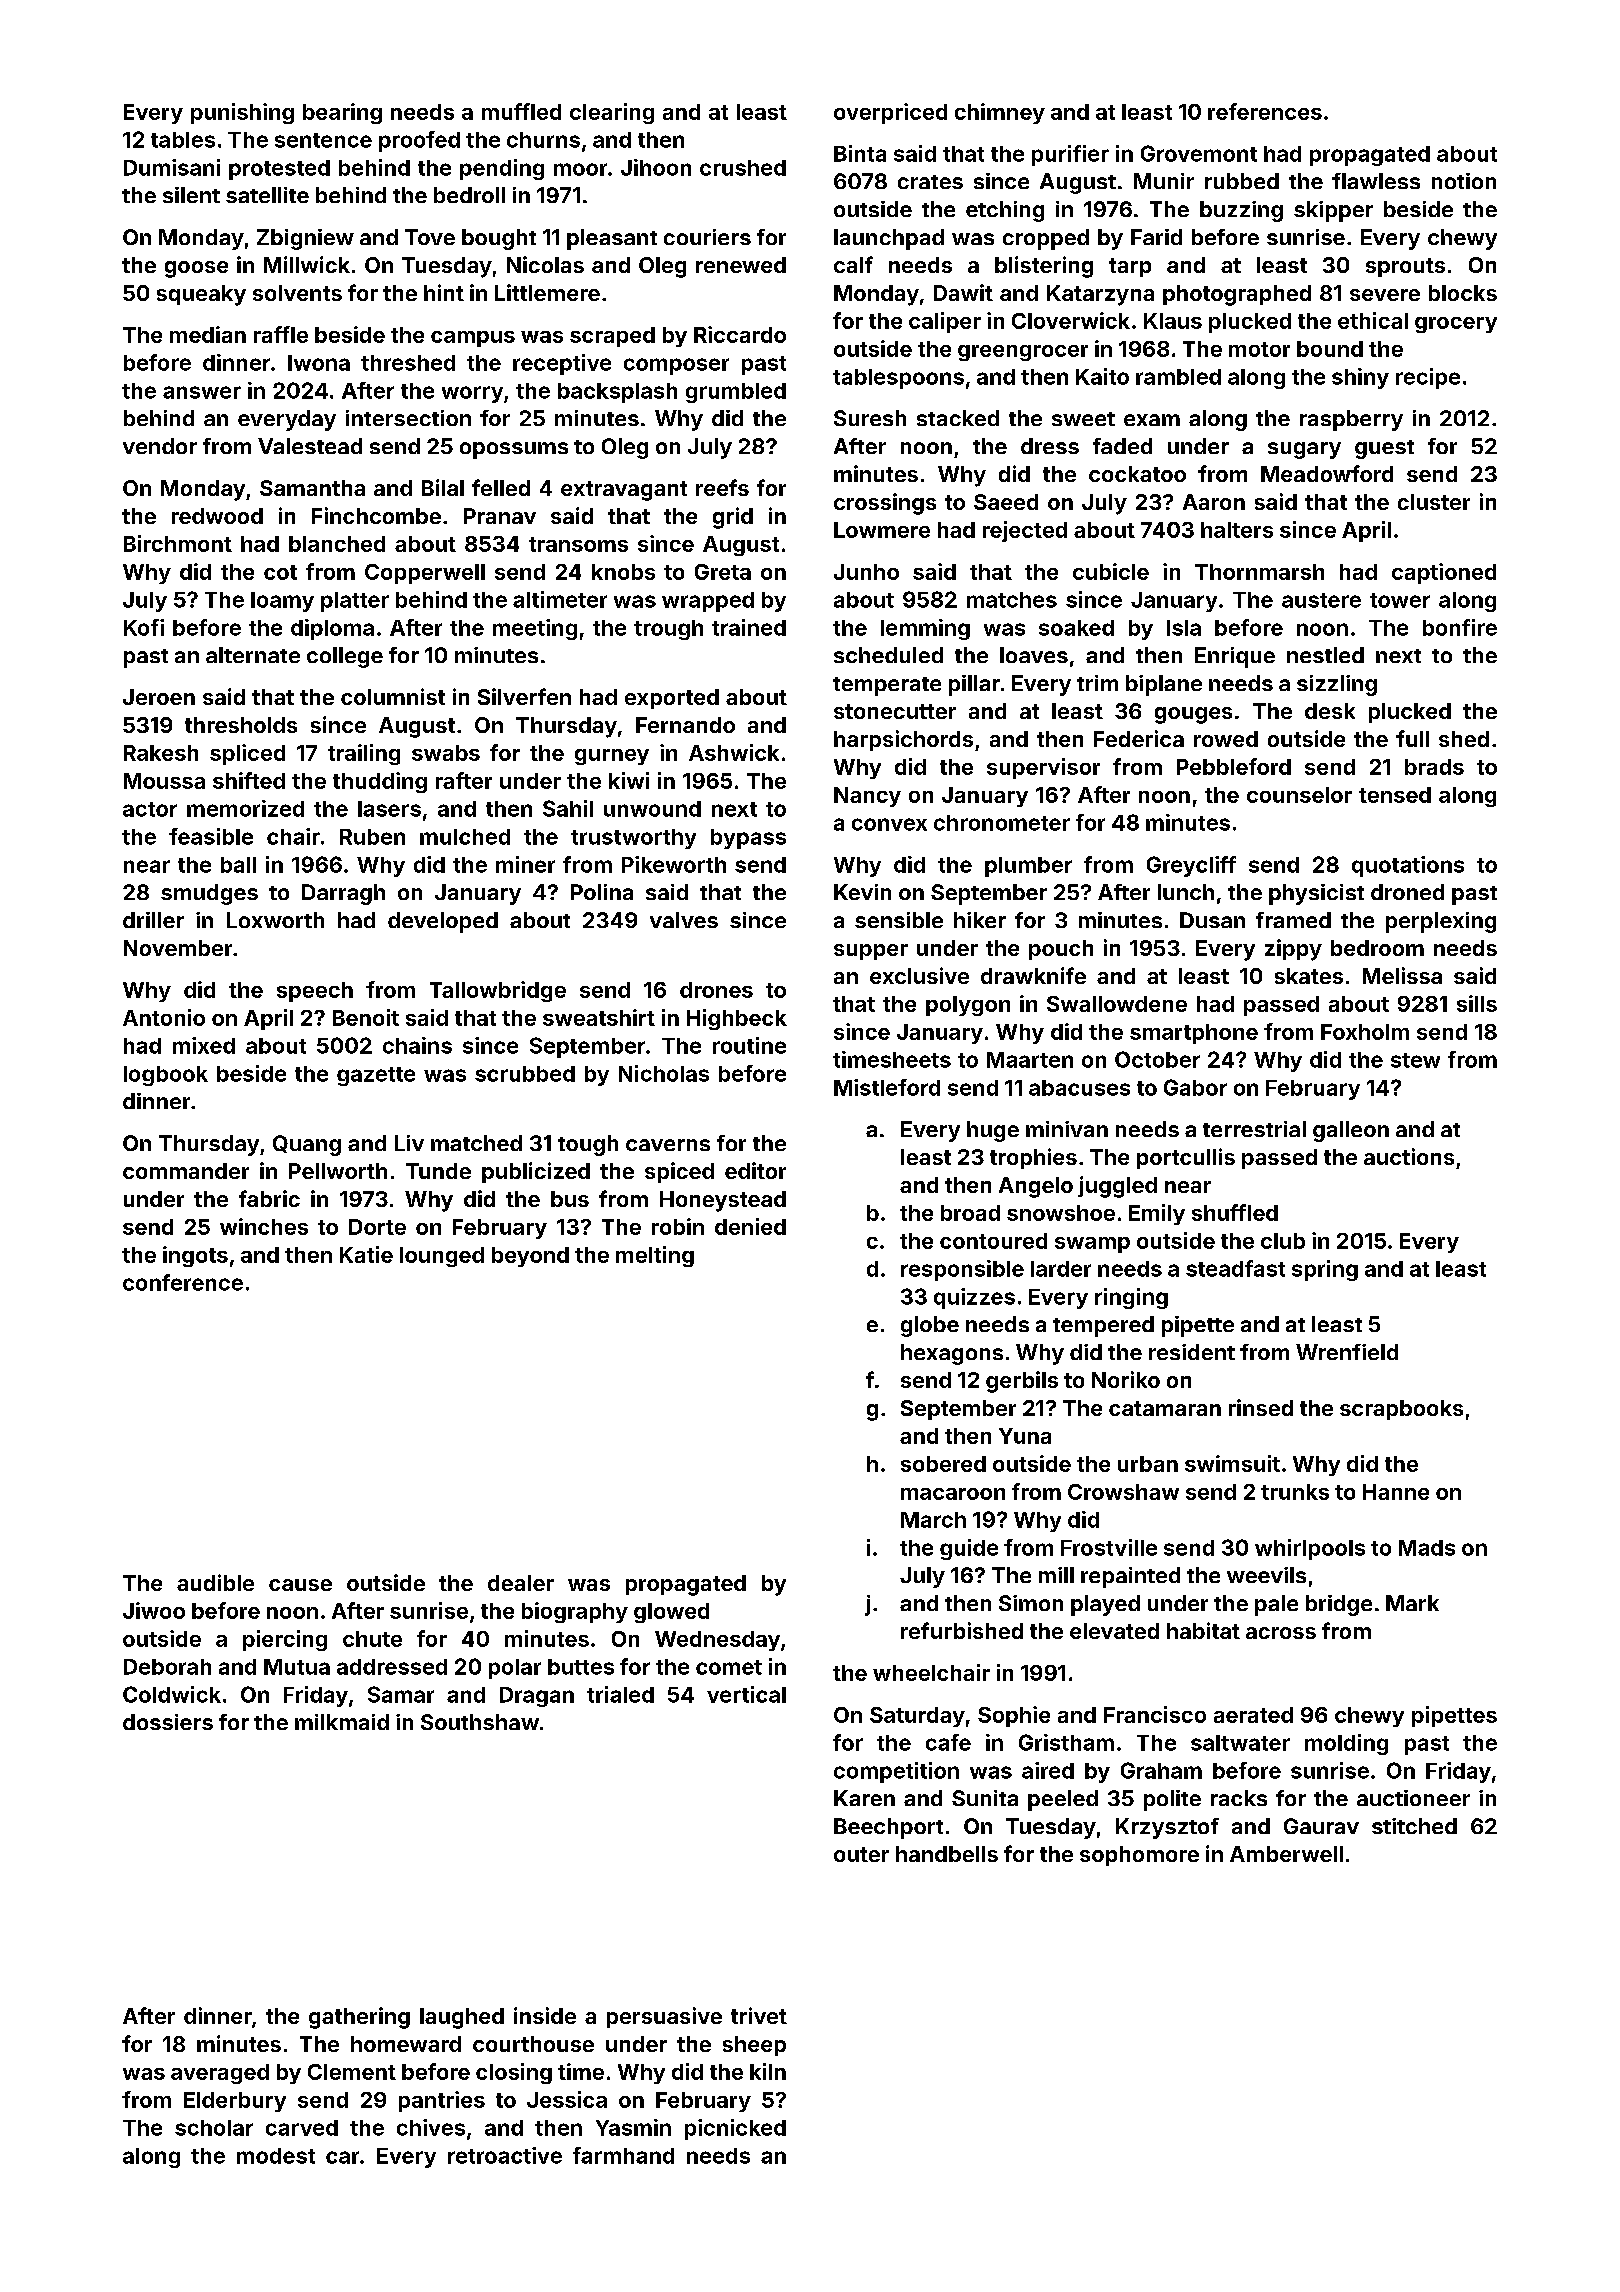  I want to click on bearing, so click(342, 113).
